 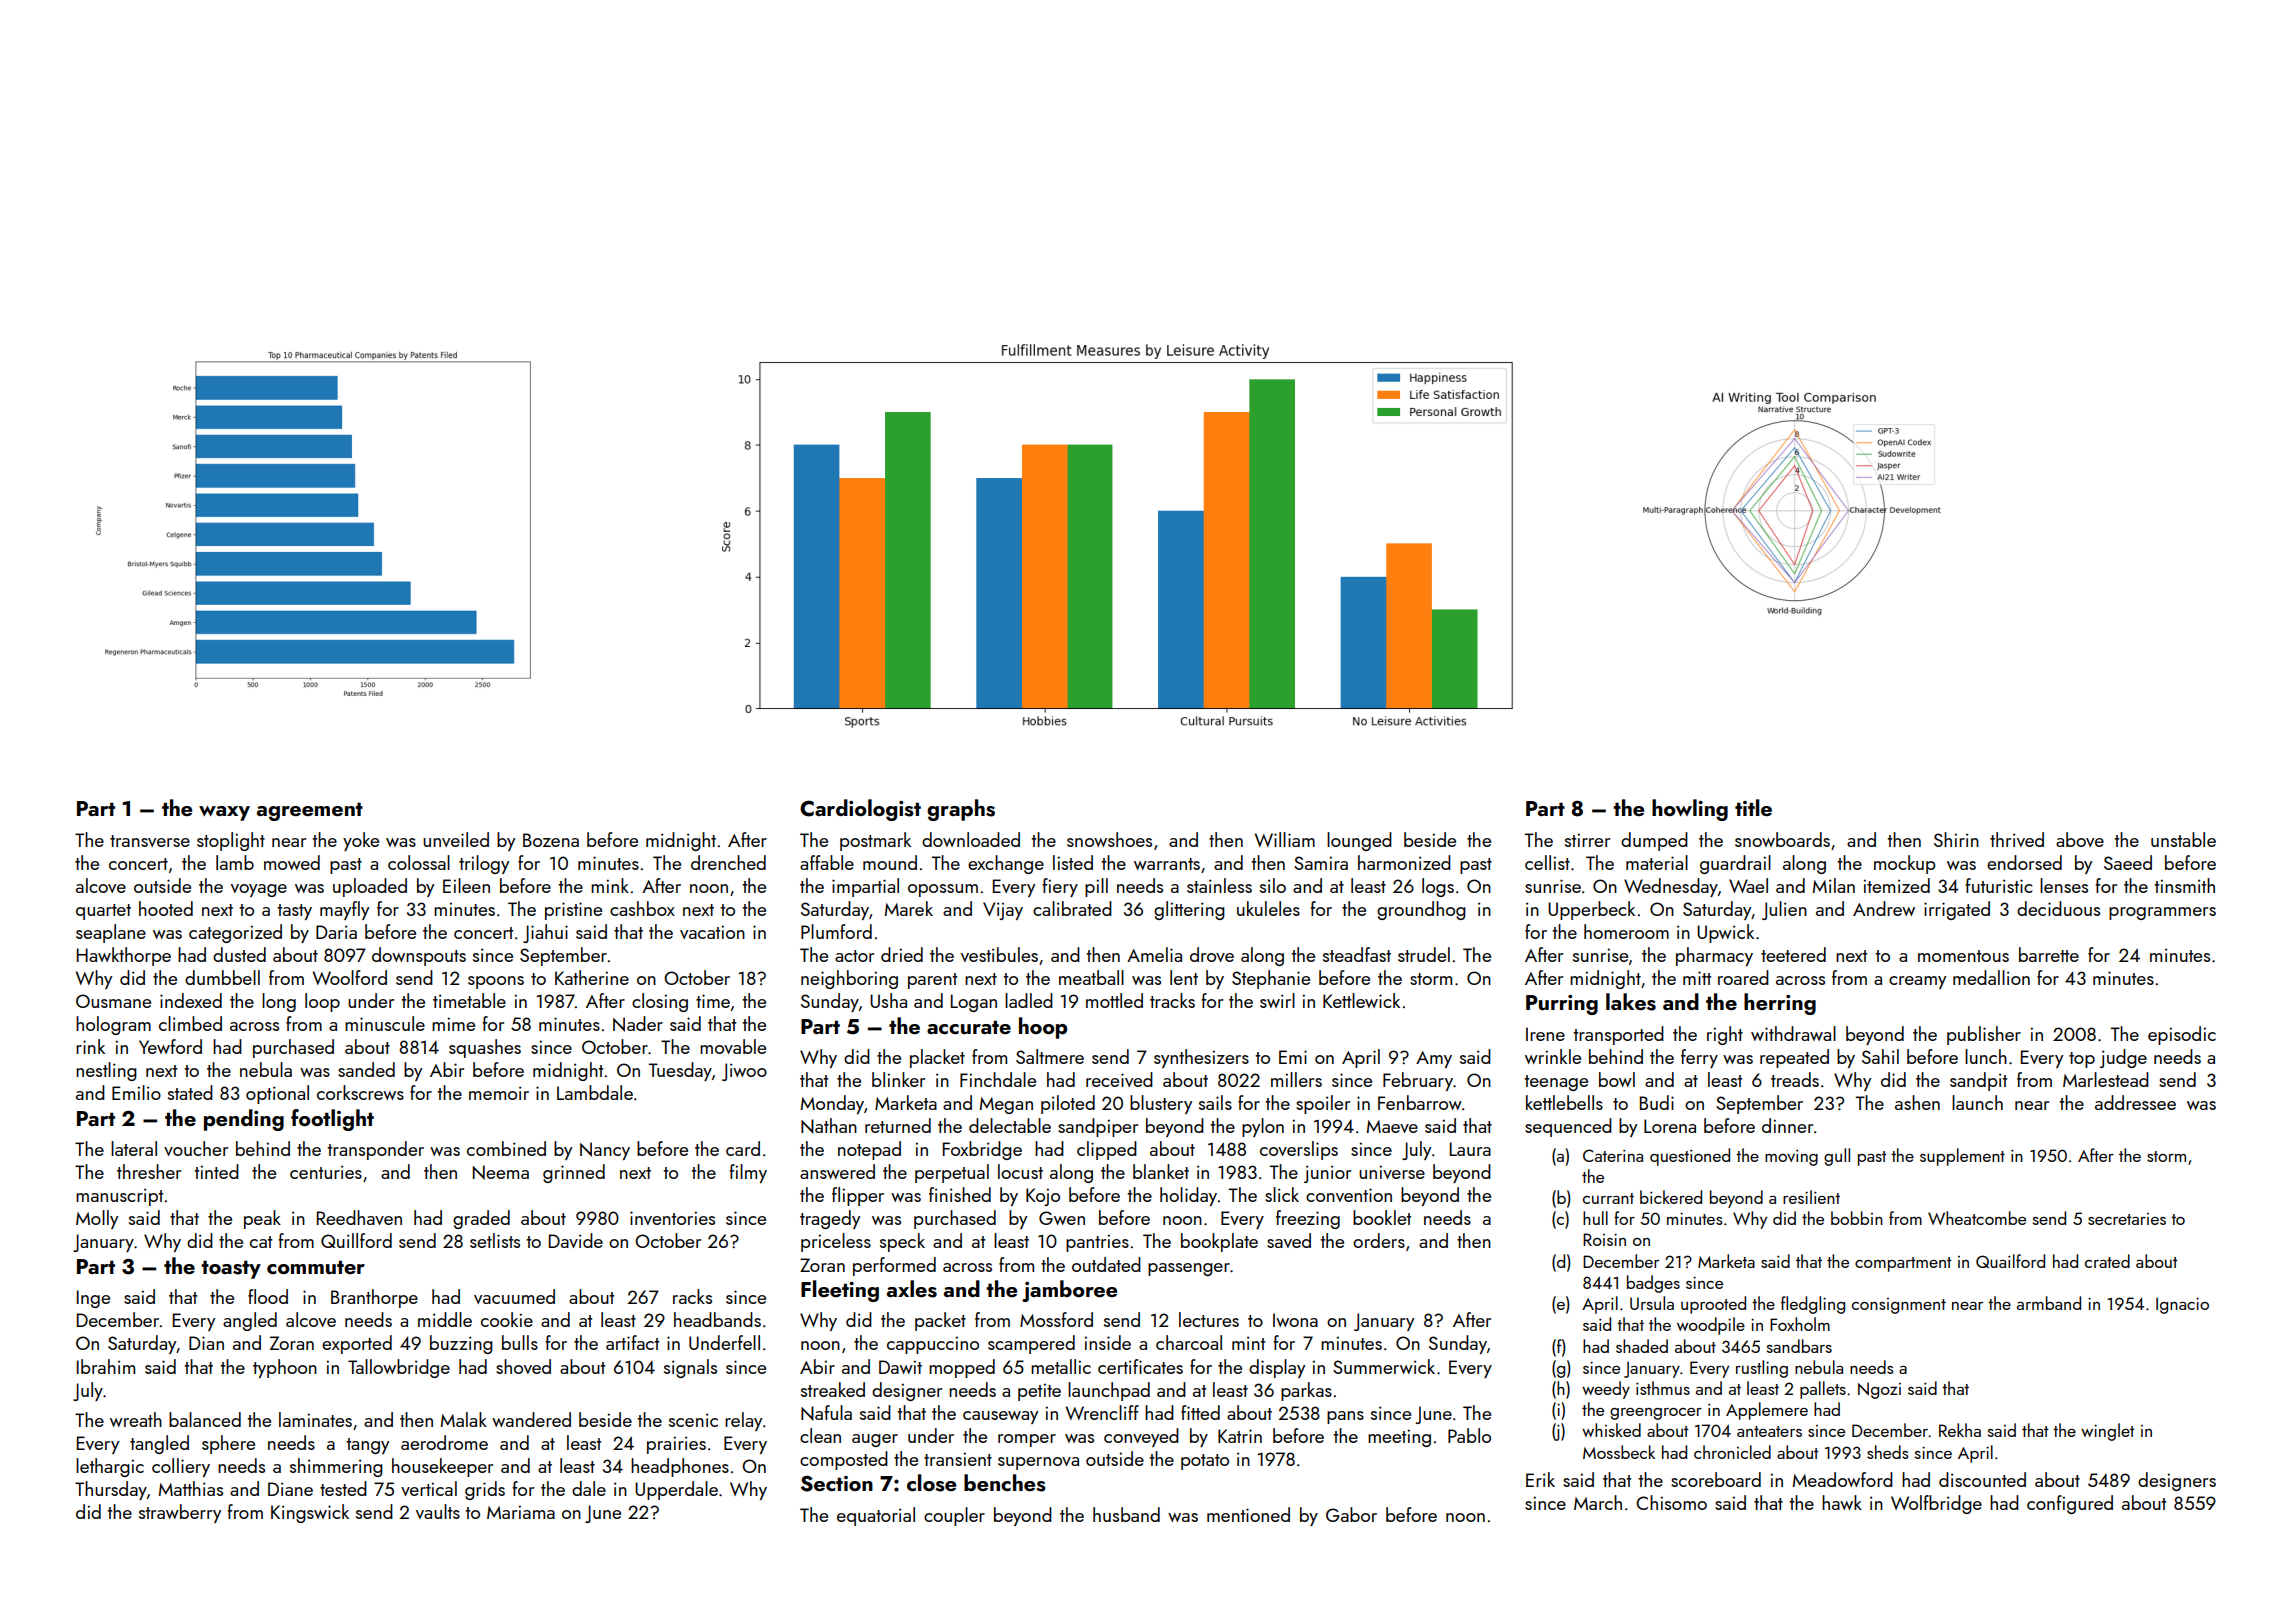 What do you see at coordinates (1784, 910) in the screenshot?
I see `Julien` at bounding box center [1784, 910].
